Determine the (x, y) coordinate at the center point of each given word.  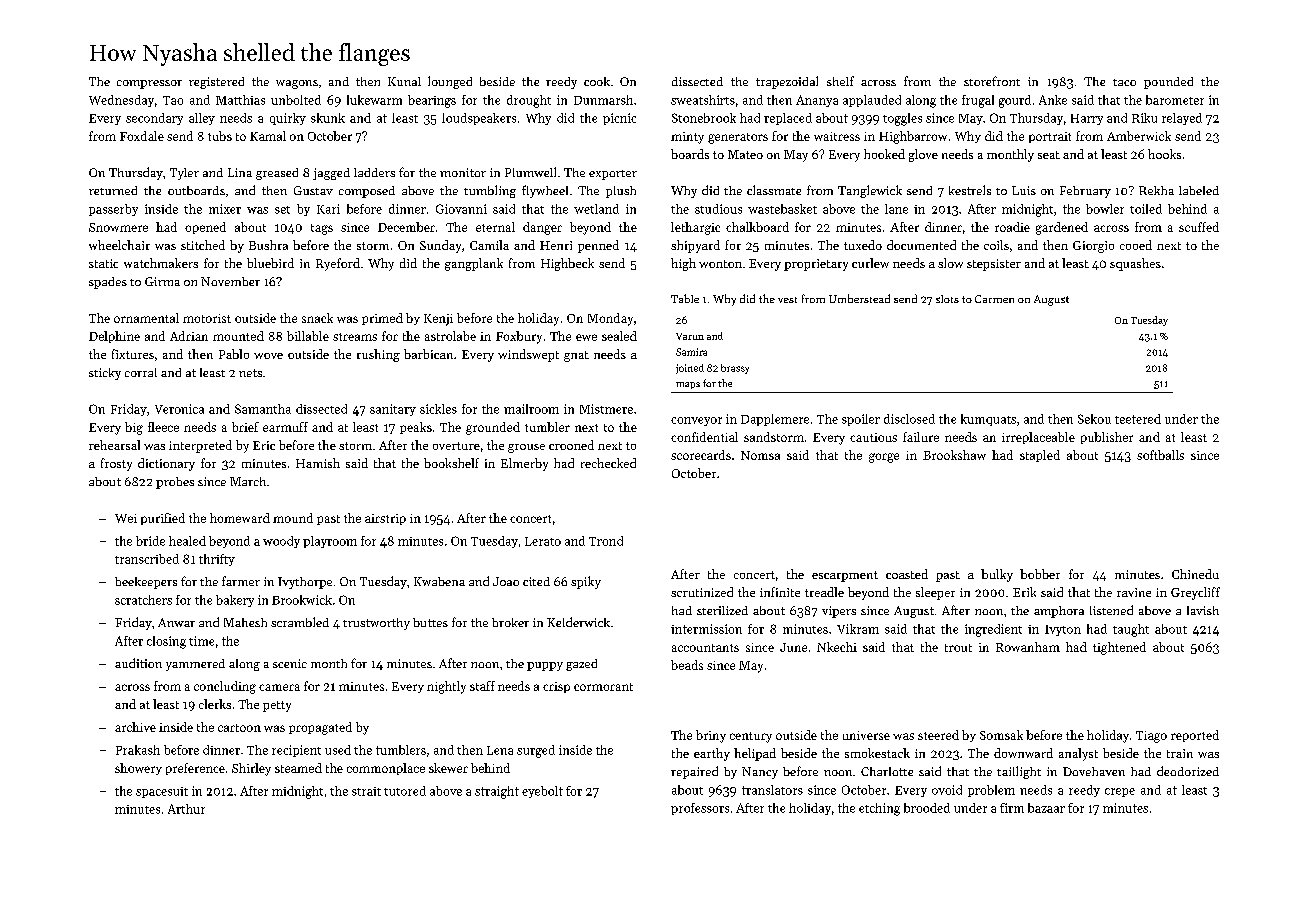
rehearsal (114, 445)
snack (317, 318)
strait (366, 791)
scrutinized (702, 592)
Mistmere (606, 409)
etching (879, 809)
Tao (173, 100)
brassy (735, 369)
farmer (241, 581)
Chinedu (1195, 574)
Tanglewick (870, 191)
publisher (1107, 438)
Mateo (745, 154)
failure (921, 437)
